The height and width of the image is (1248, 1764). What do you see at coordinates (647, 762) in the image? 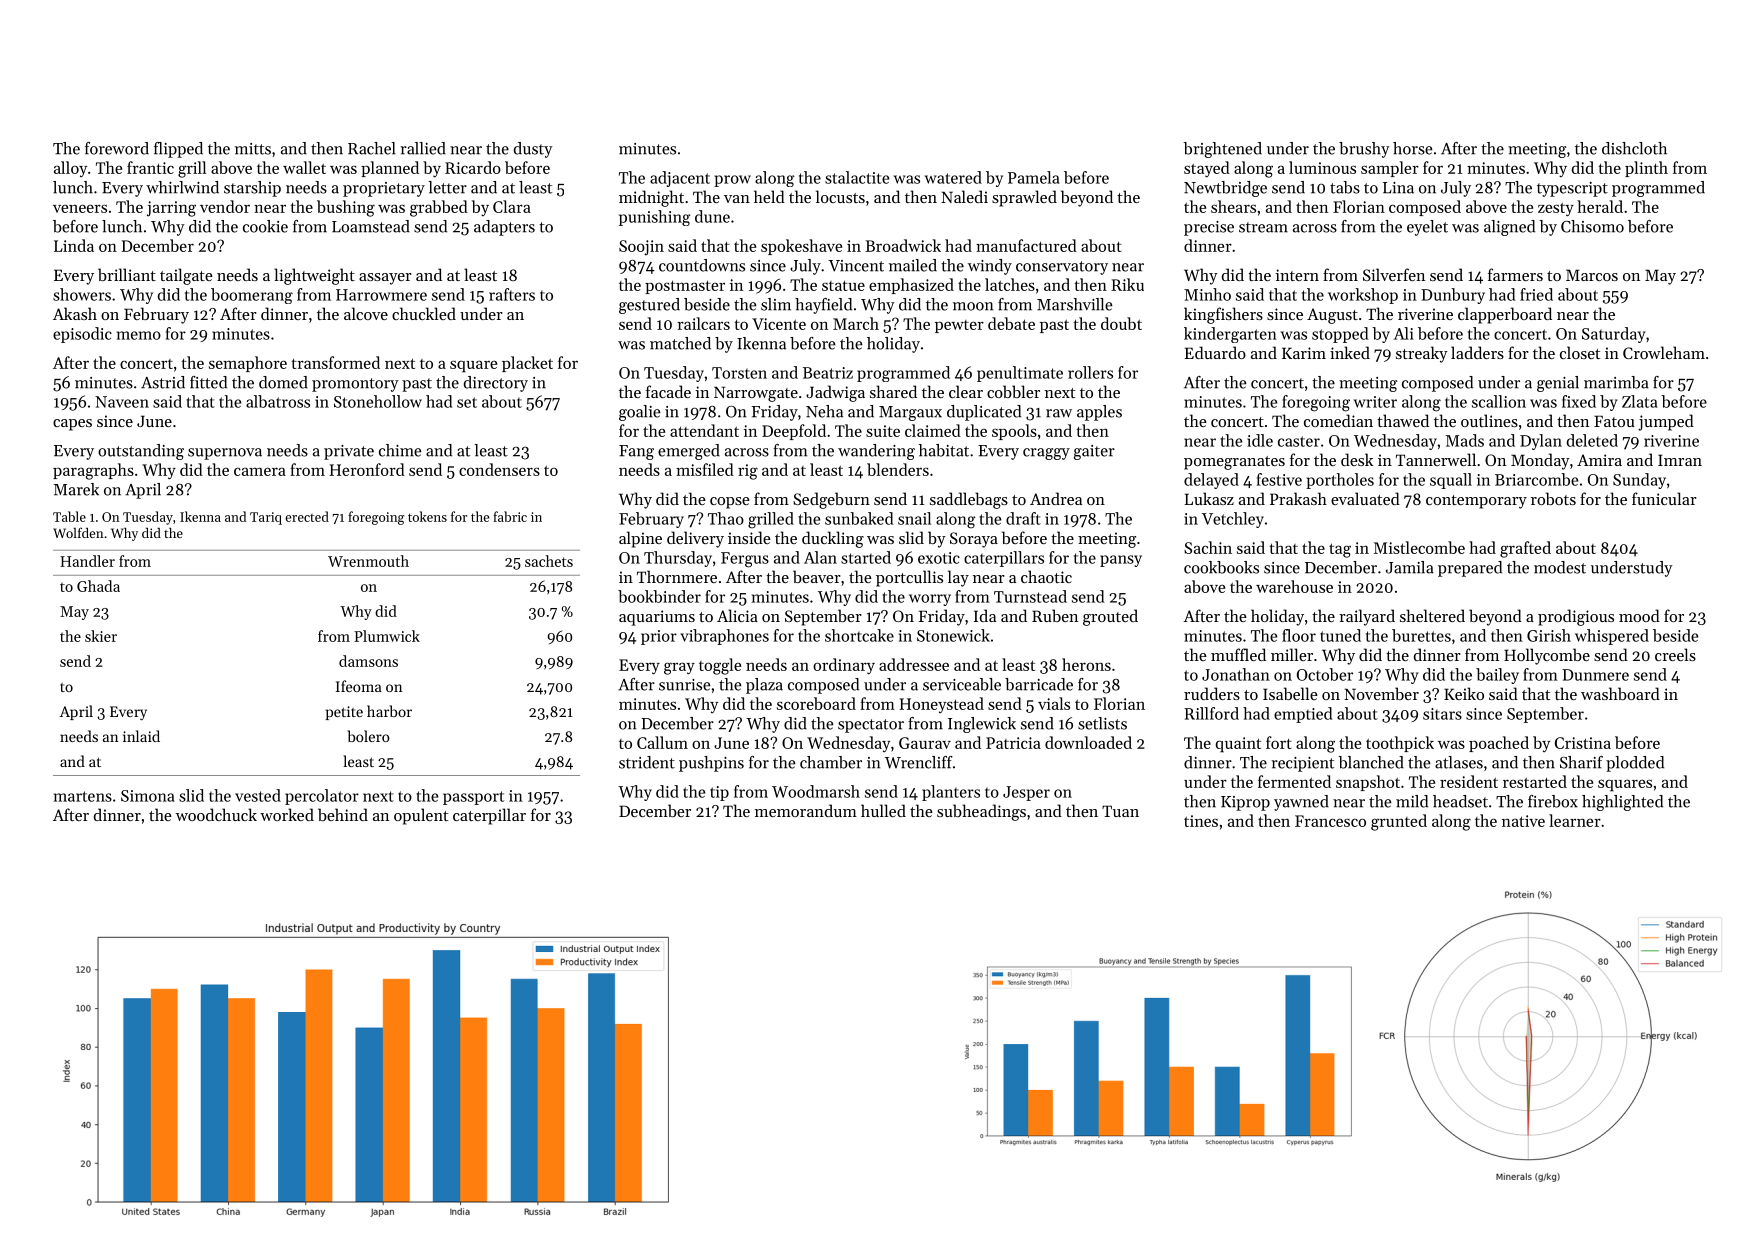
I see `strident` at bounding box center [647, 762].
